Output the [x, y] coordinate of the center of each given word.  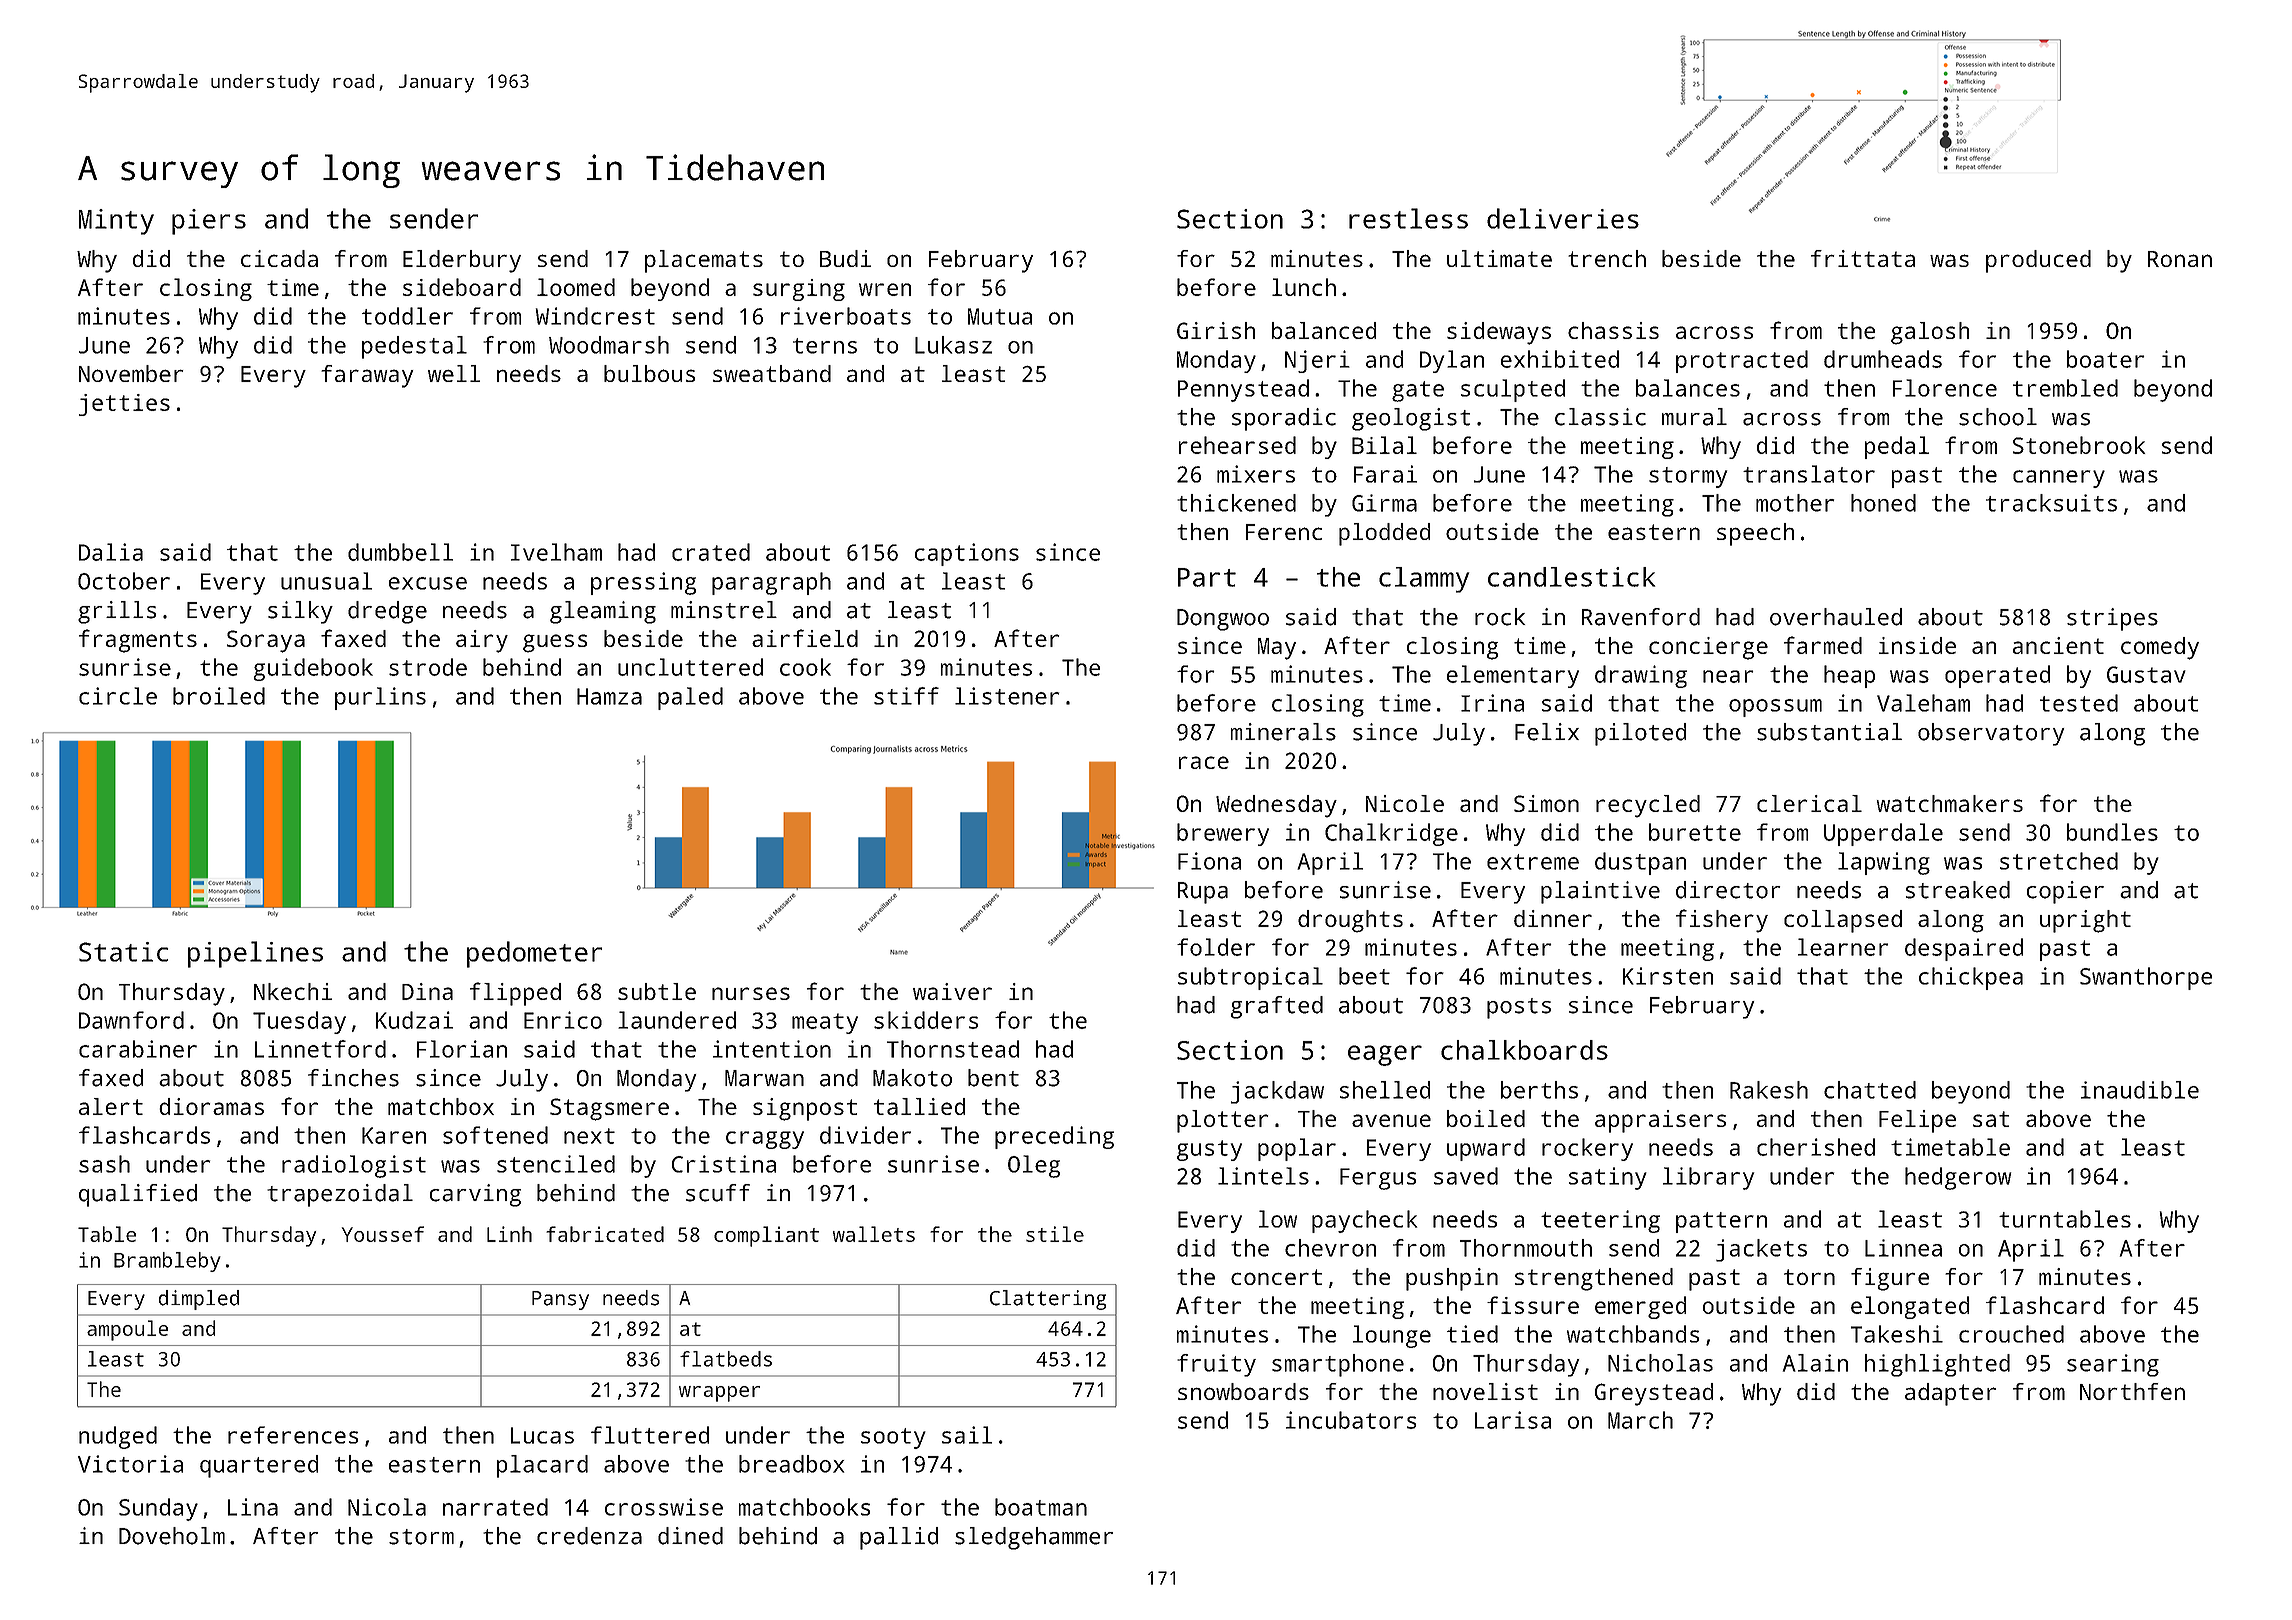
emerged [1640, 1307]
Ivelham [556, 552]
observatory [1991, 734]
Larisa [1513, 1420]
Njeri [1317, 361]
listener [1007, 696]
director [1728, 890]
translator [1809, 474]
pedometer [534, 954]
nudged [118, 1437]
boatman [1041, 1507]
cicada [279, 258]
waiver [952, 991]
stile [1055, 1234]
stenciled [556, 1164]
